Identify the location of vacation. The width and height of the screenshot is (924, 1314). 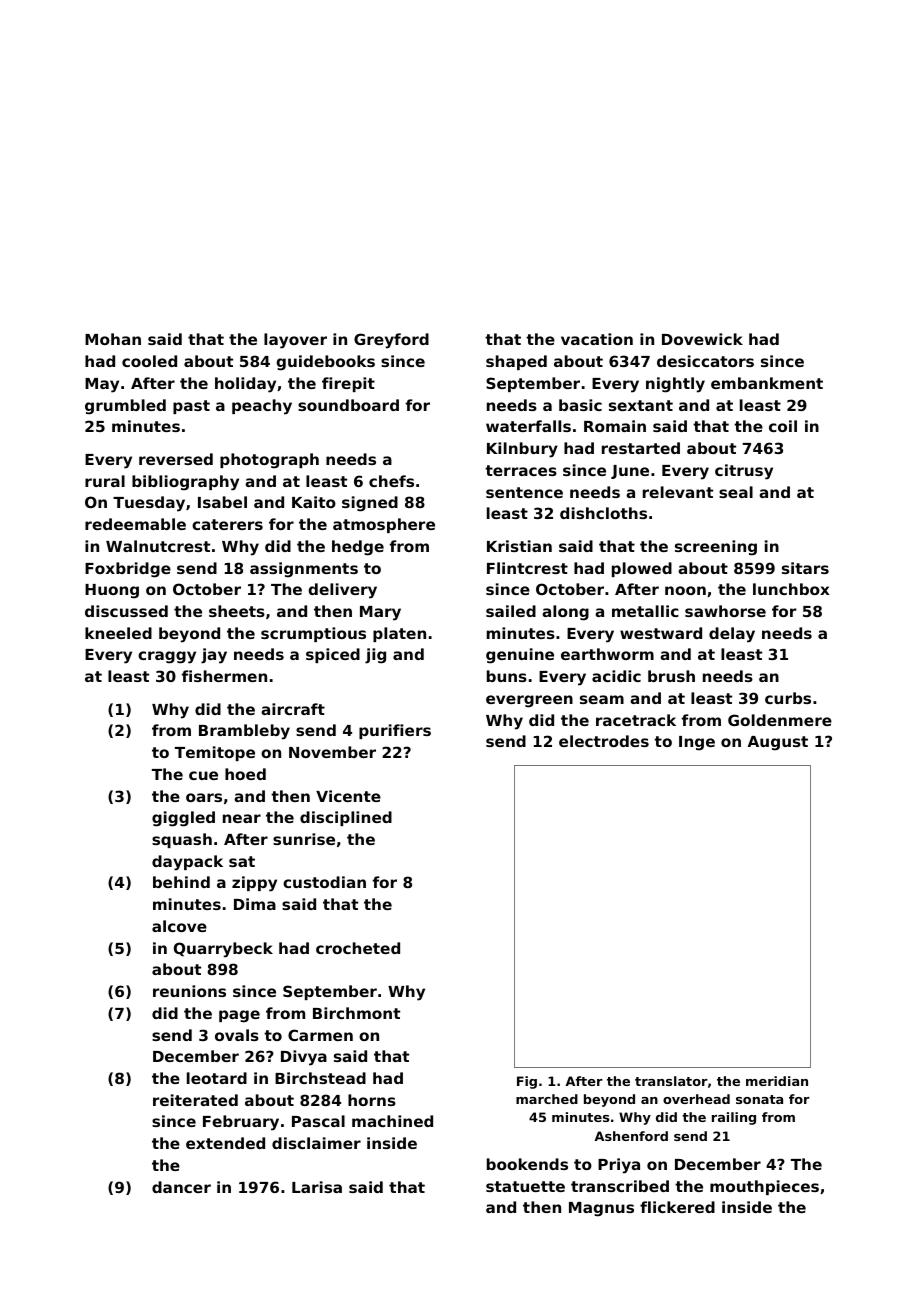
(597, 339).
